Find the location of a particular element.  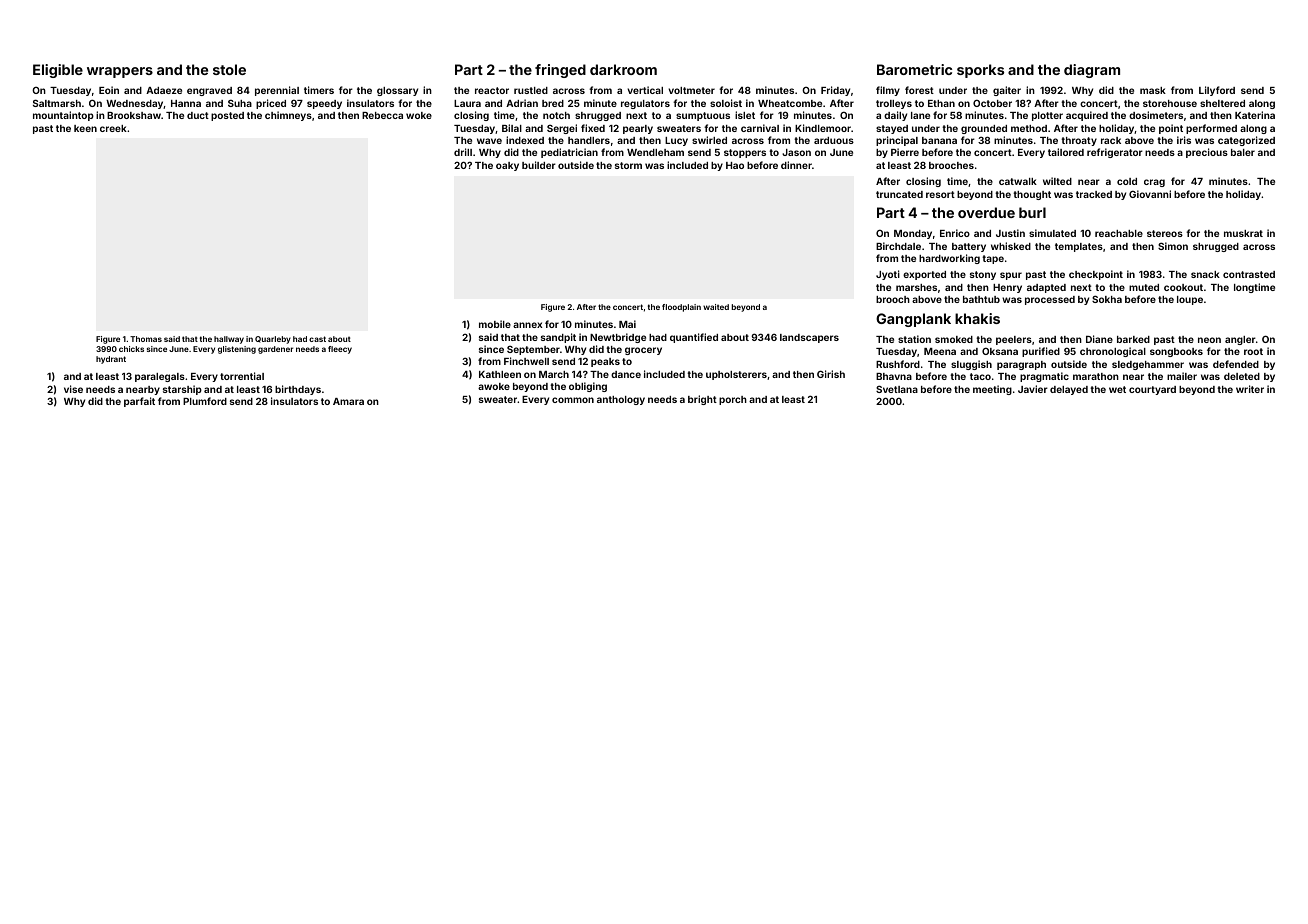

parfait is located at coordinates (139, 402).
